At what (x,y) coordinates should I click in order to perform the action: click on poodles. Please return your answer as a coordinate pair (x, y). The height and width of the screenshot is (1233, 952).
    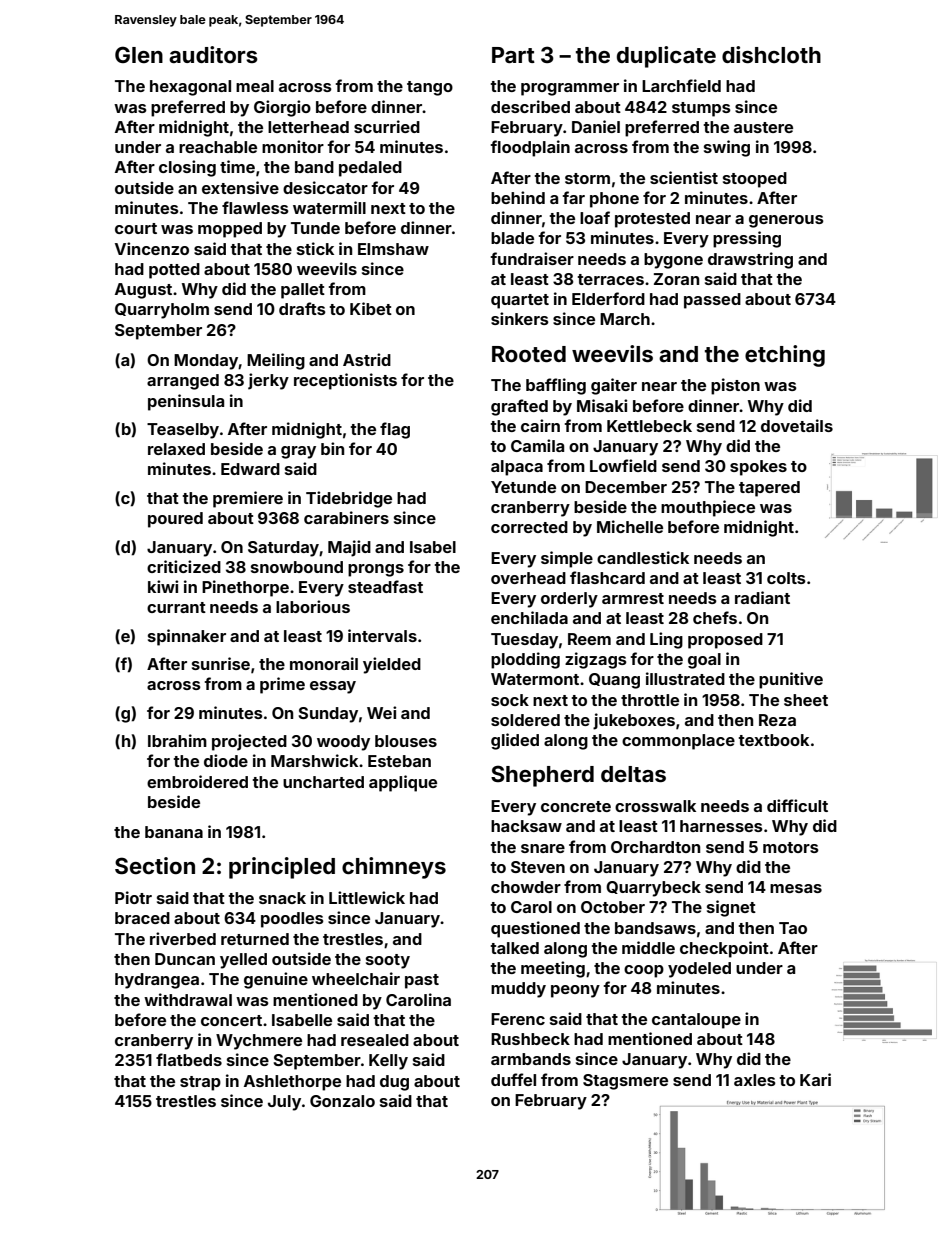
    Looking at the image, I should click on (292, 920).
